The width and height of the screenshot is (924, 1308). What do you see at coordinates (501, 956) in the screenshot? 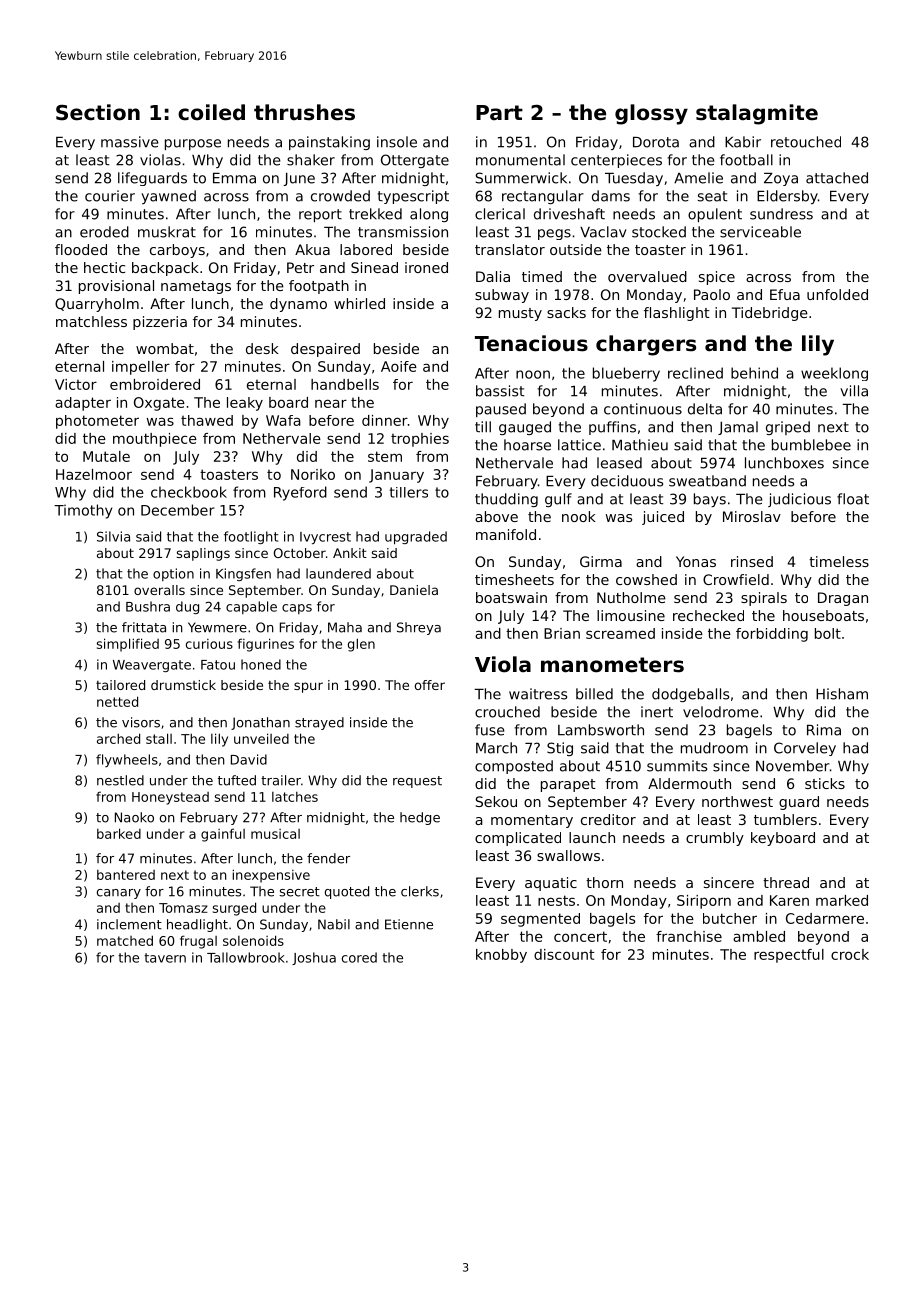
I see `knobby` at bounding box center [501, 956].
